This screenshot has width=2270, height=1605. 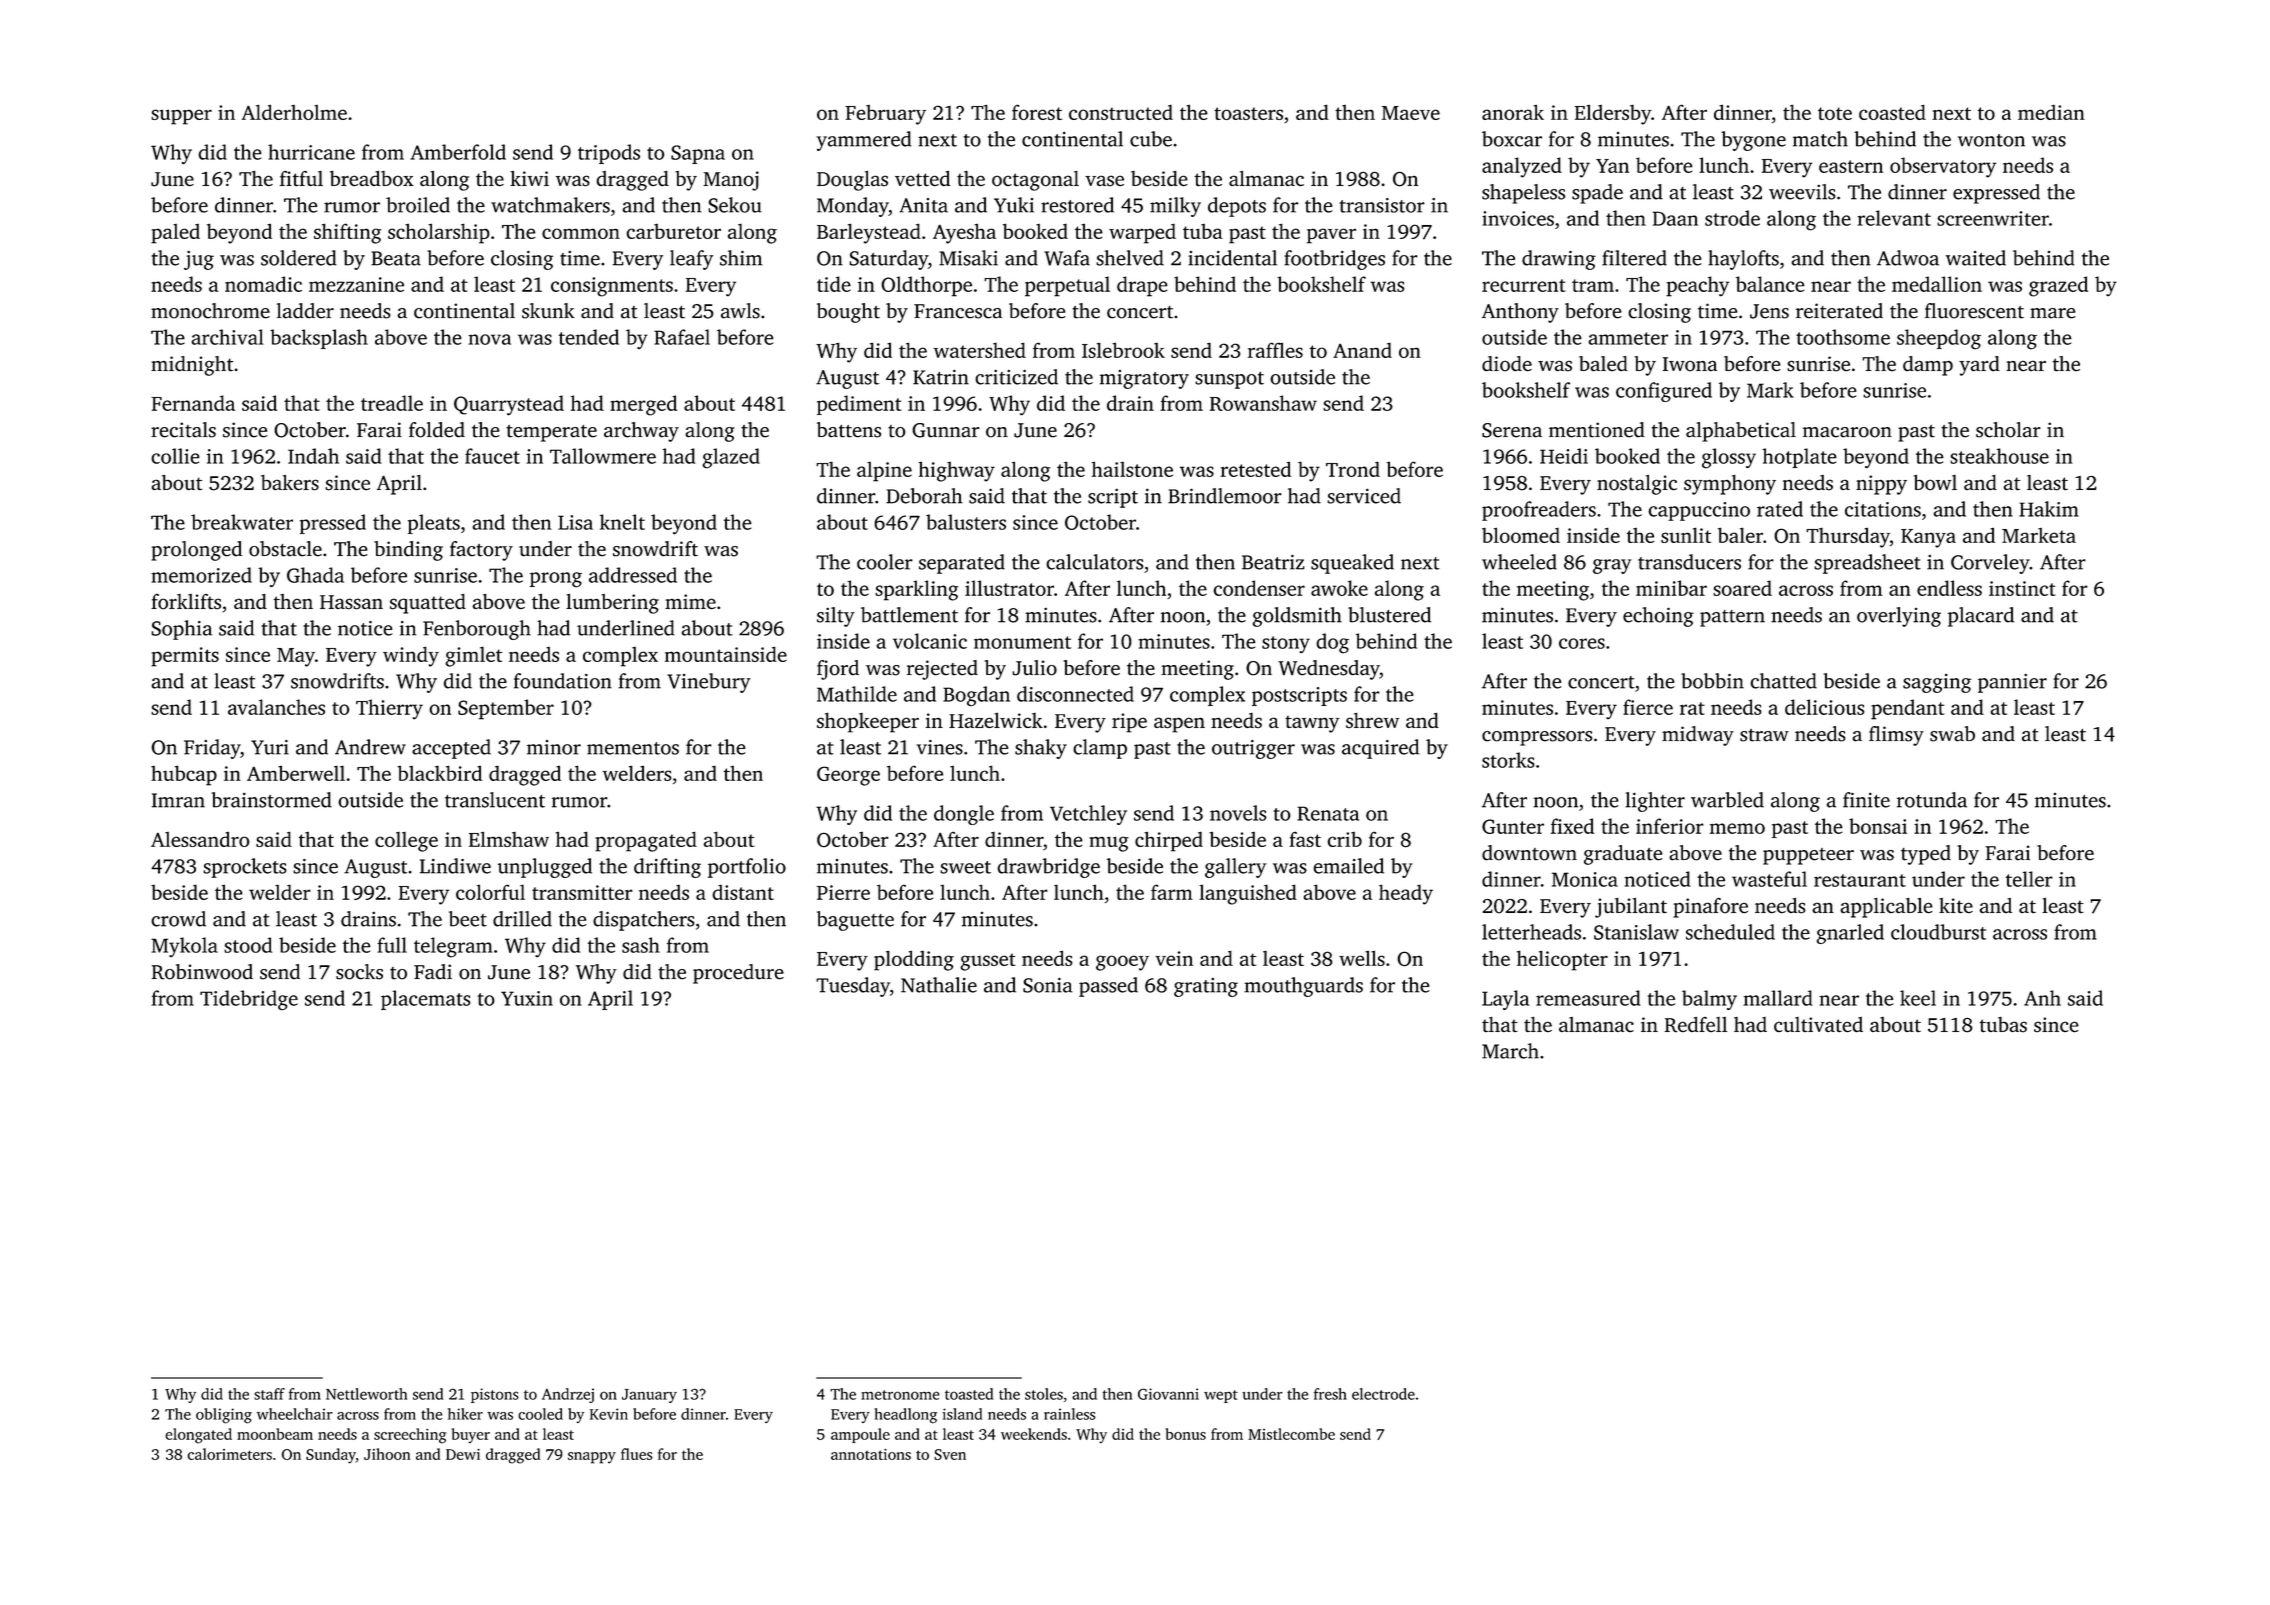 What do you see at coordinates (885, 115) in the screenshot?
I see `February` at bounding box center [885, 115].
